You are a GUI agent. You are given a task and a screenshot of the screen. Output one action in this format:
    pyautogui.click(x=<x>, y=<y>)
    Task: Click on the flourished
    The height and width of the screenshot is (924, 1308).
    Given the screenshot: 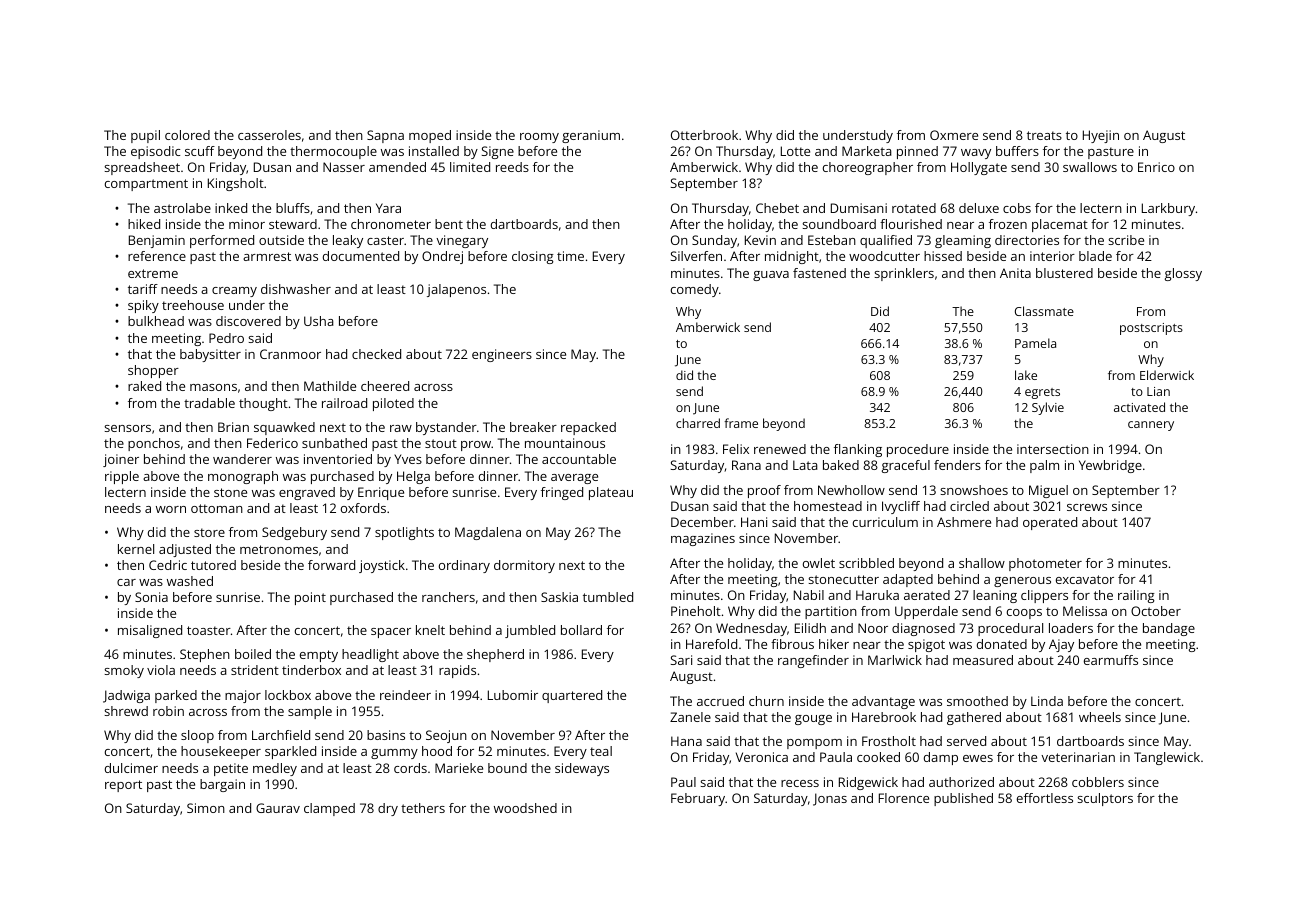 What is the action you would take?
    pyautogui.click(x=911, y=224)
